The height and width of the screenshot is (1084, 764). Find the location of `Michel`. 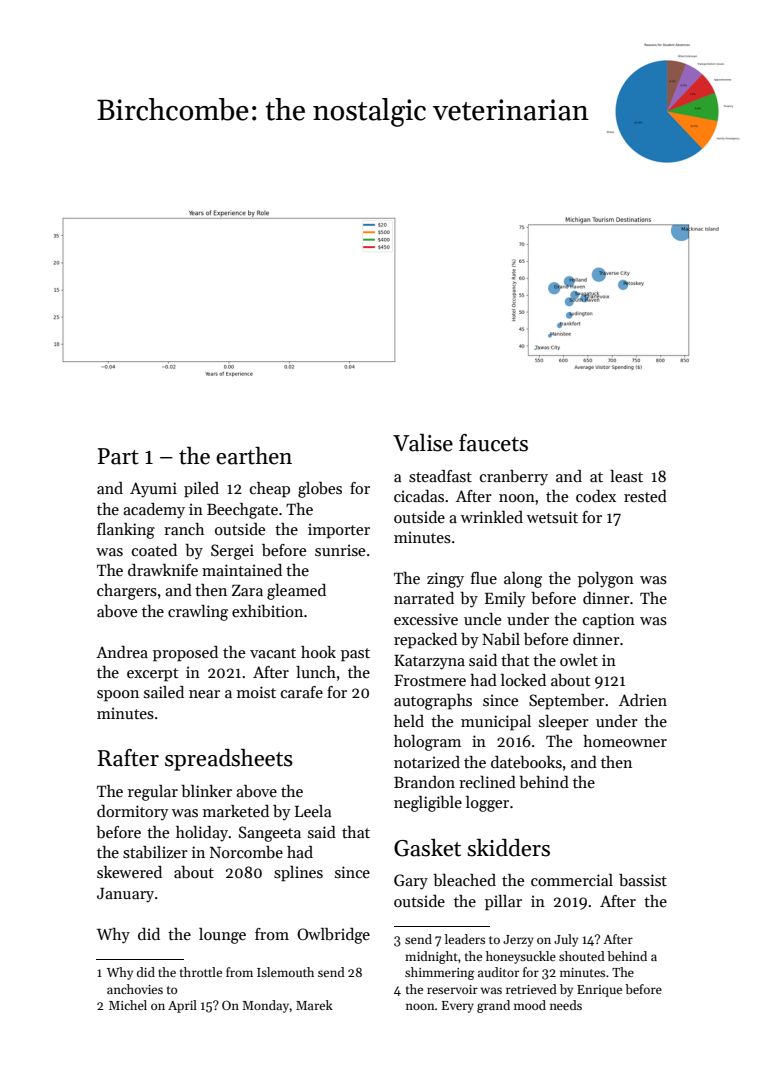

Michel is located at coordinates (128, 1005).
